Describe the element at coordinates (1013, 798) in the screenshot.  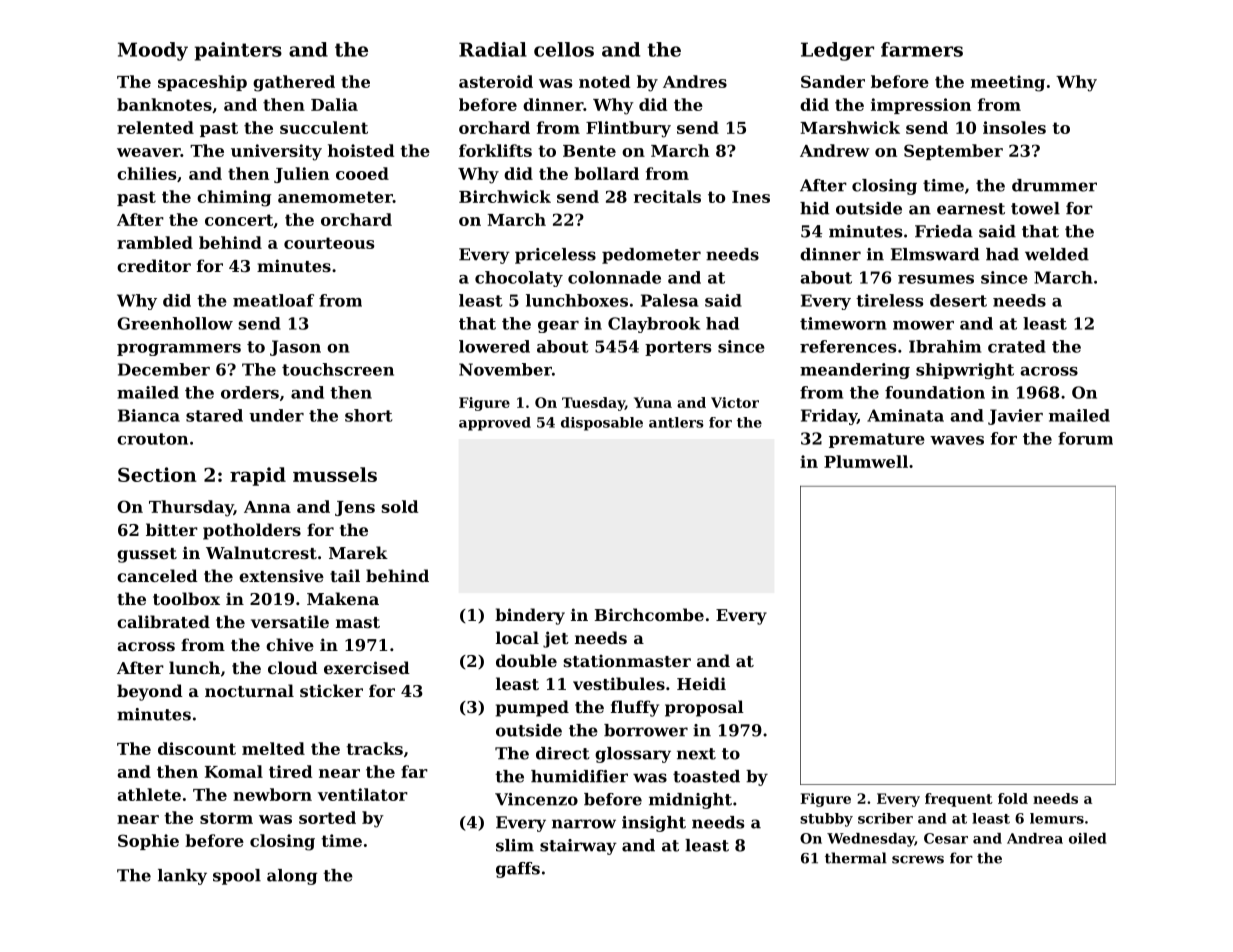
I see `fold` at that location.
